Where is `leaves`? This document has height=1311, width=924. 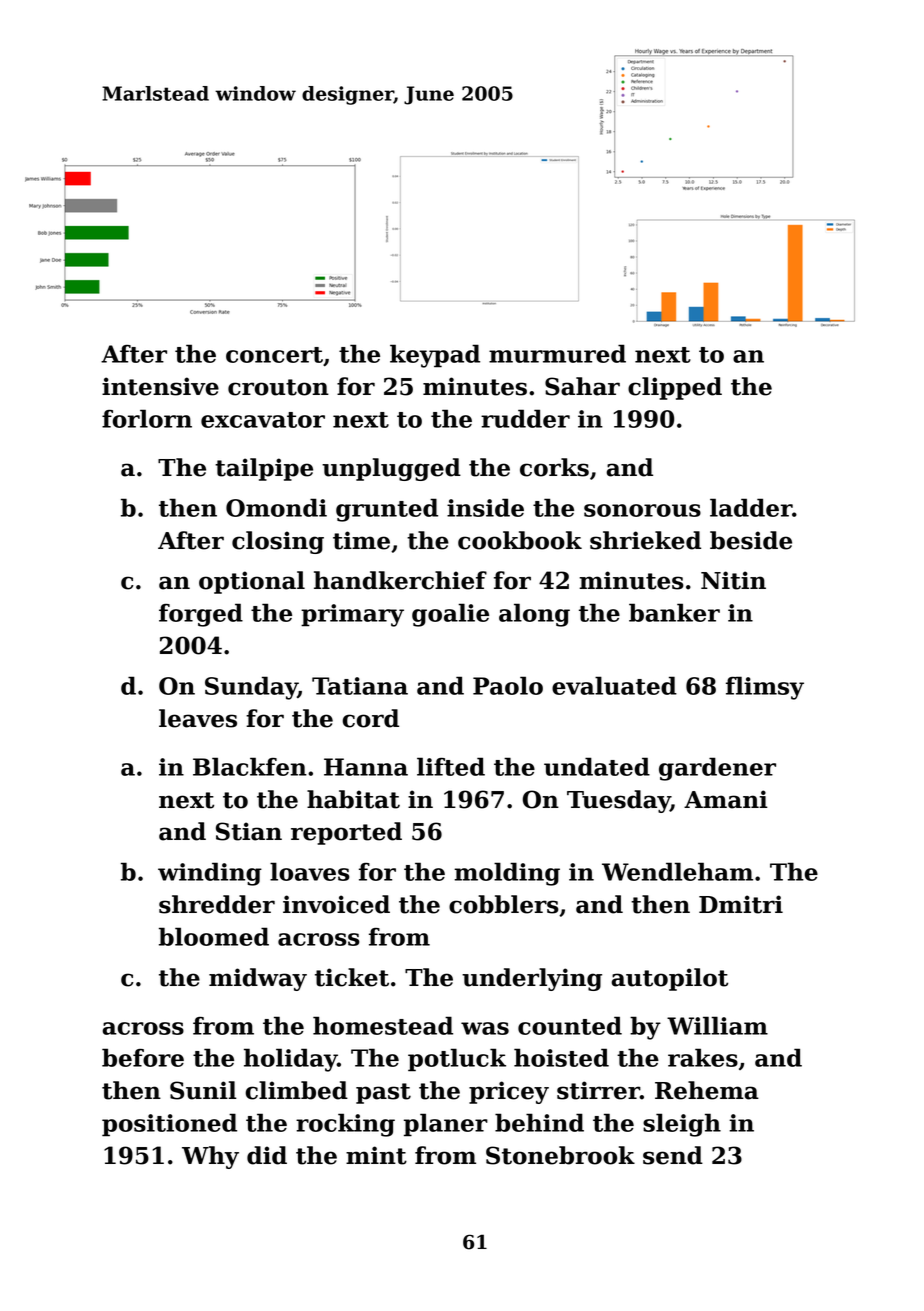 leaves is located at coordinates (198, 718).
